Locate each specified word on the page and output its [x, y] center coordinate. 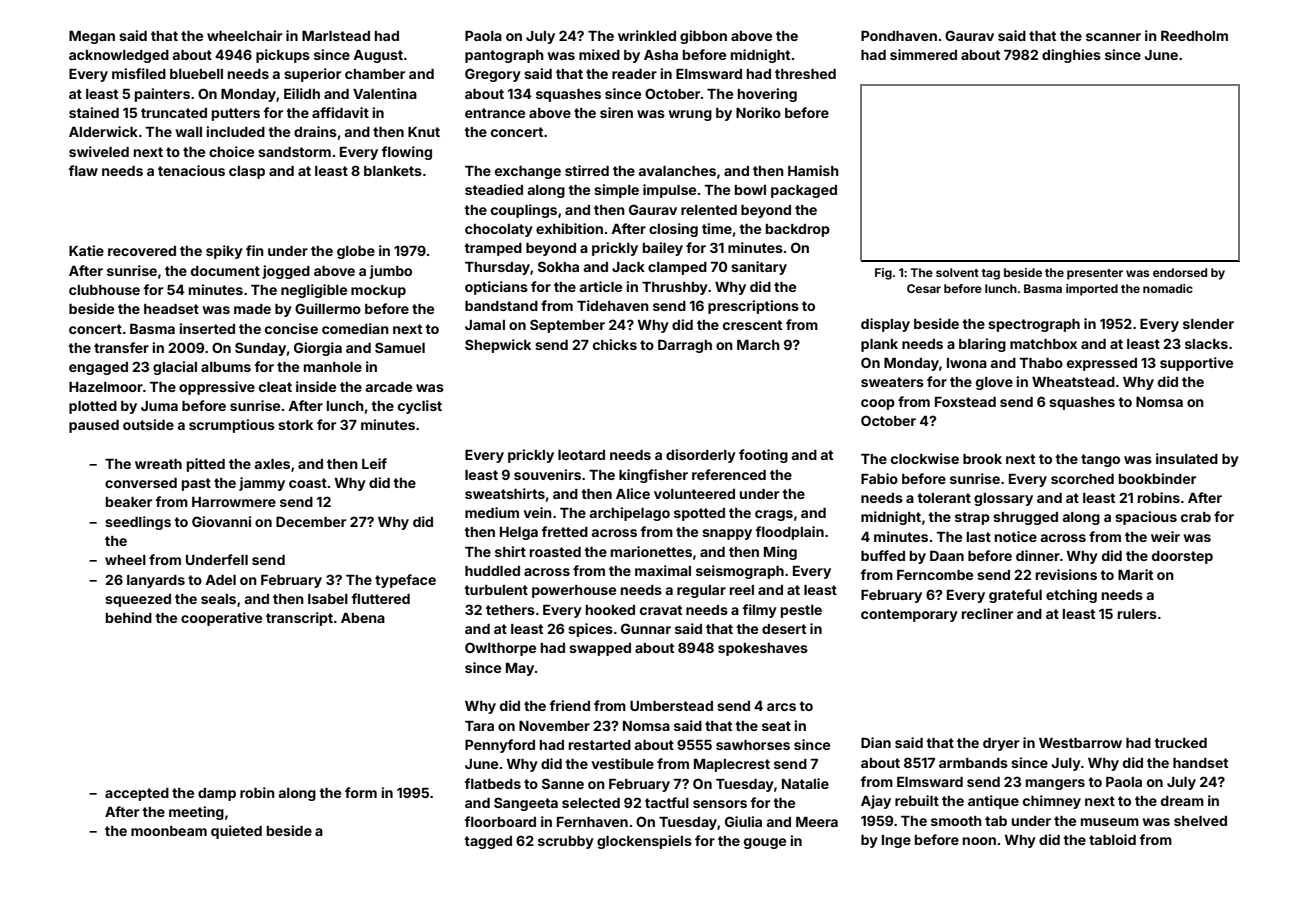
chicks [615, 344]
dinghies [1071, 56]
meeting [196, 813]
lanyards [156, 581]
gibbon [703, 37]
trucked [1180, 743]
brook [982, 459]
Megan [92, 37]
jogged [286, 272]
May [520, 669]
